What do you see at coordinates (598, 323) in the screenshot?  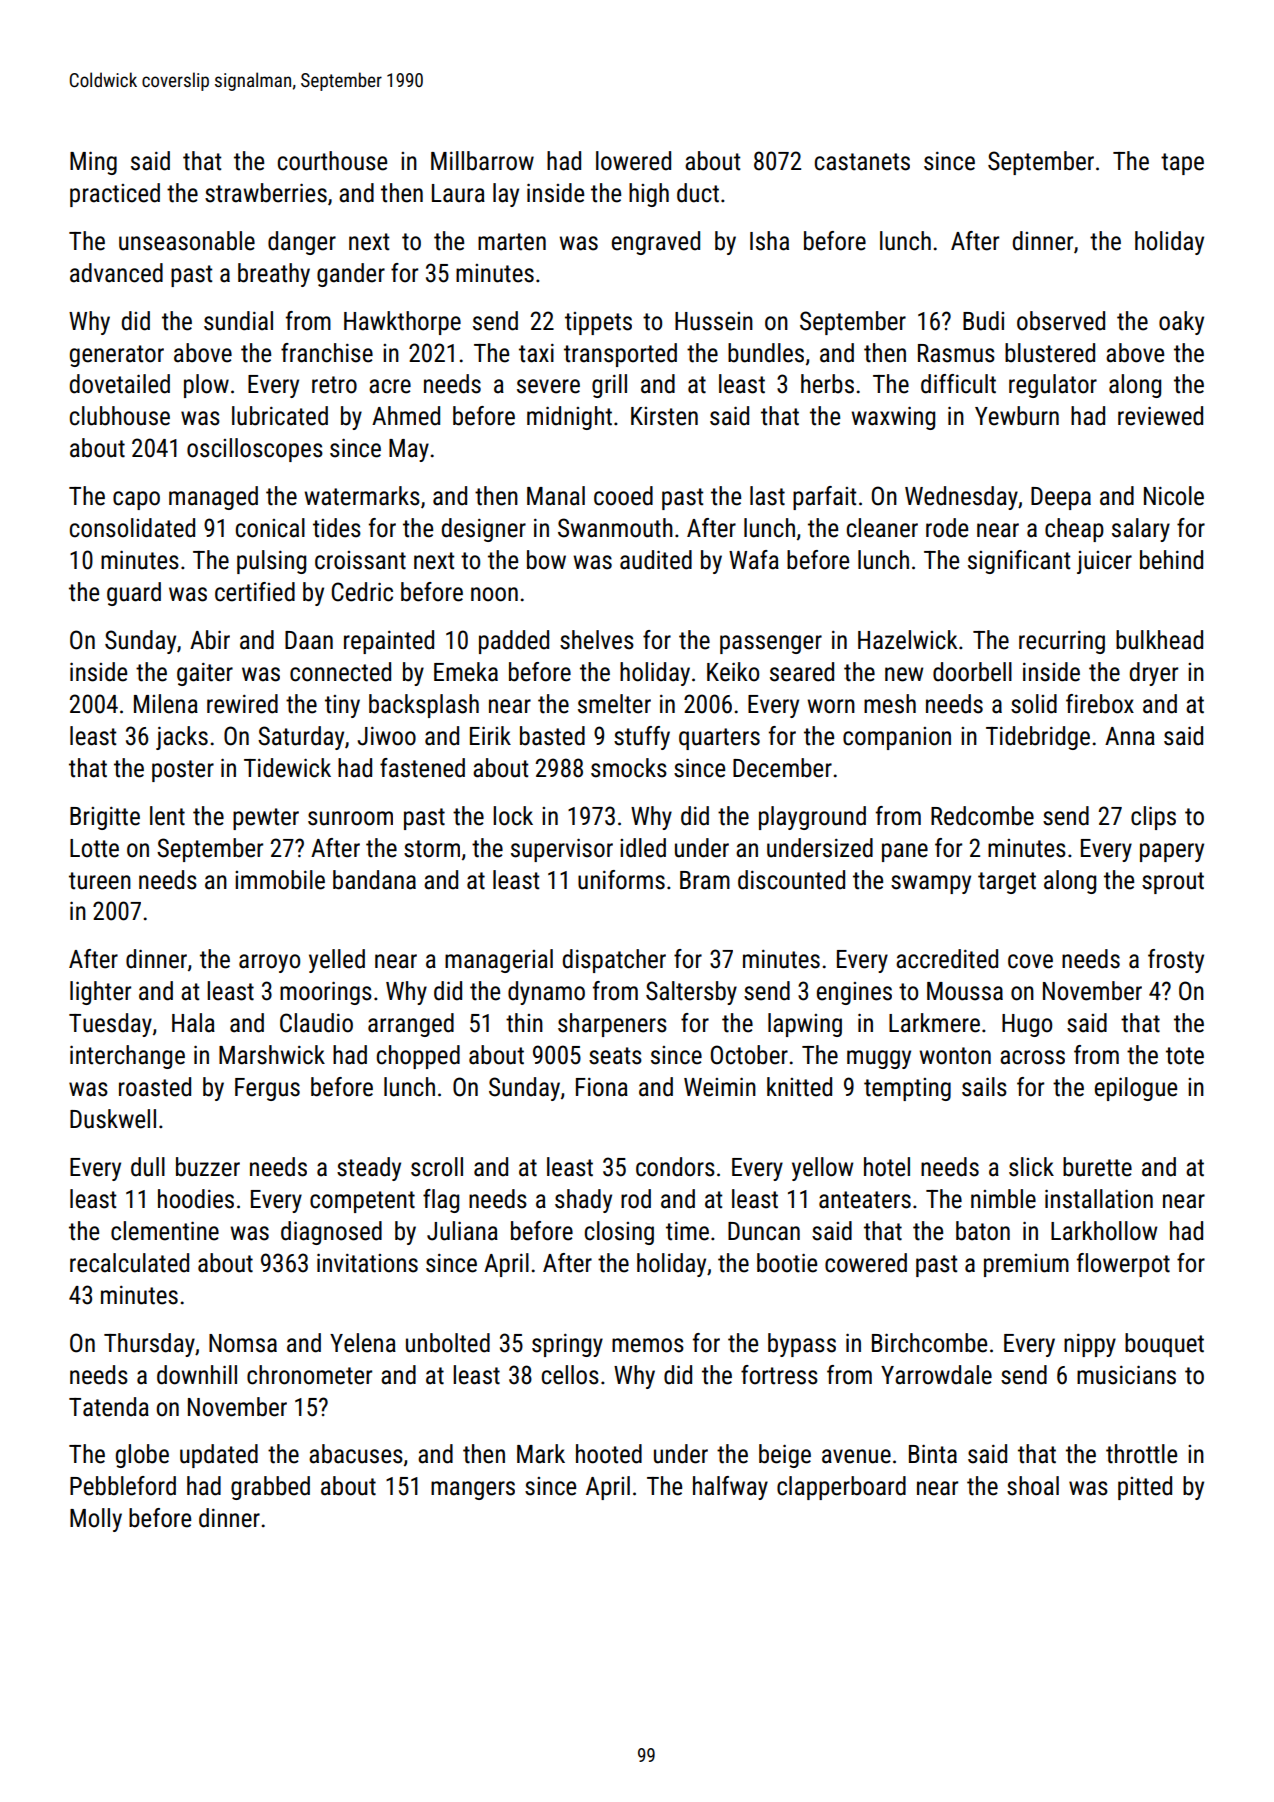 I see `tippets` at bounding box center [598, 323].
